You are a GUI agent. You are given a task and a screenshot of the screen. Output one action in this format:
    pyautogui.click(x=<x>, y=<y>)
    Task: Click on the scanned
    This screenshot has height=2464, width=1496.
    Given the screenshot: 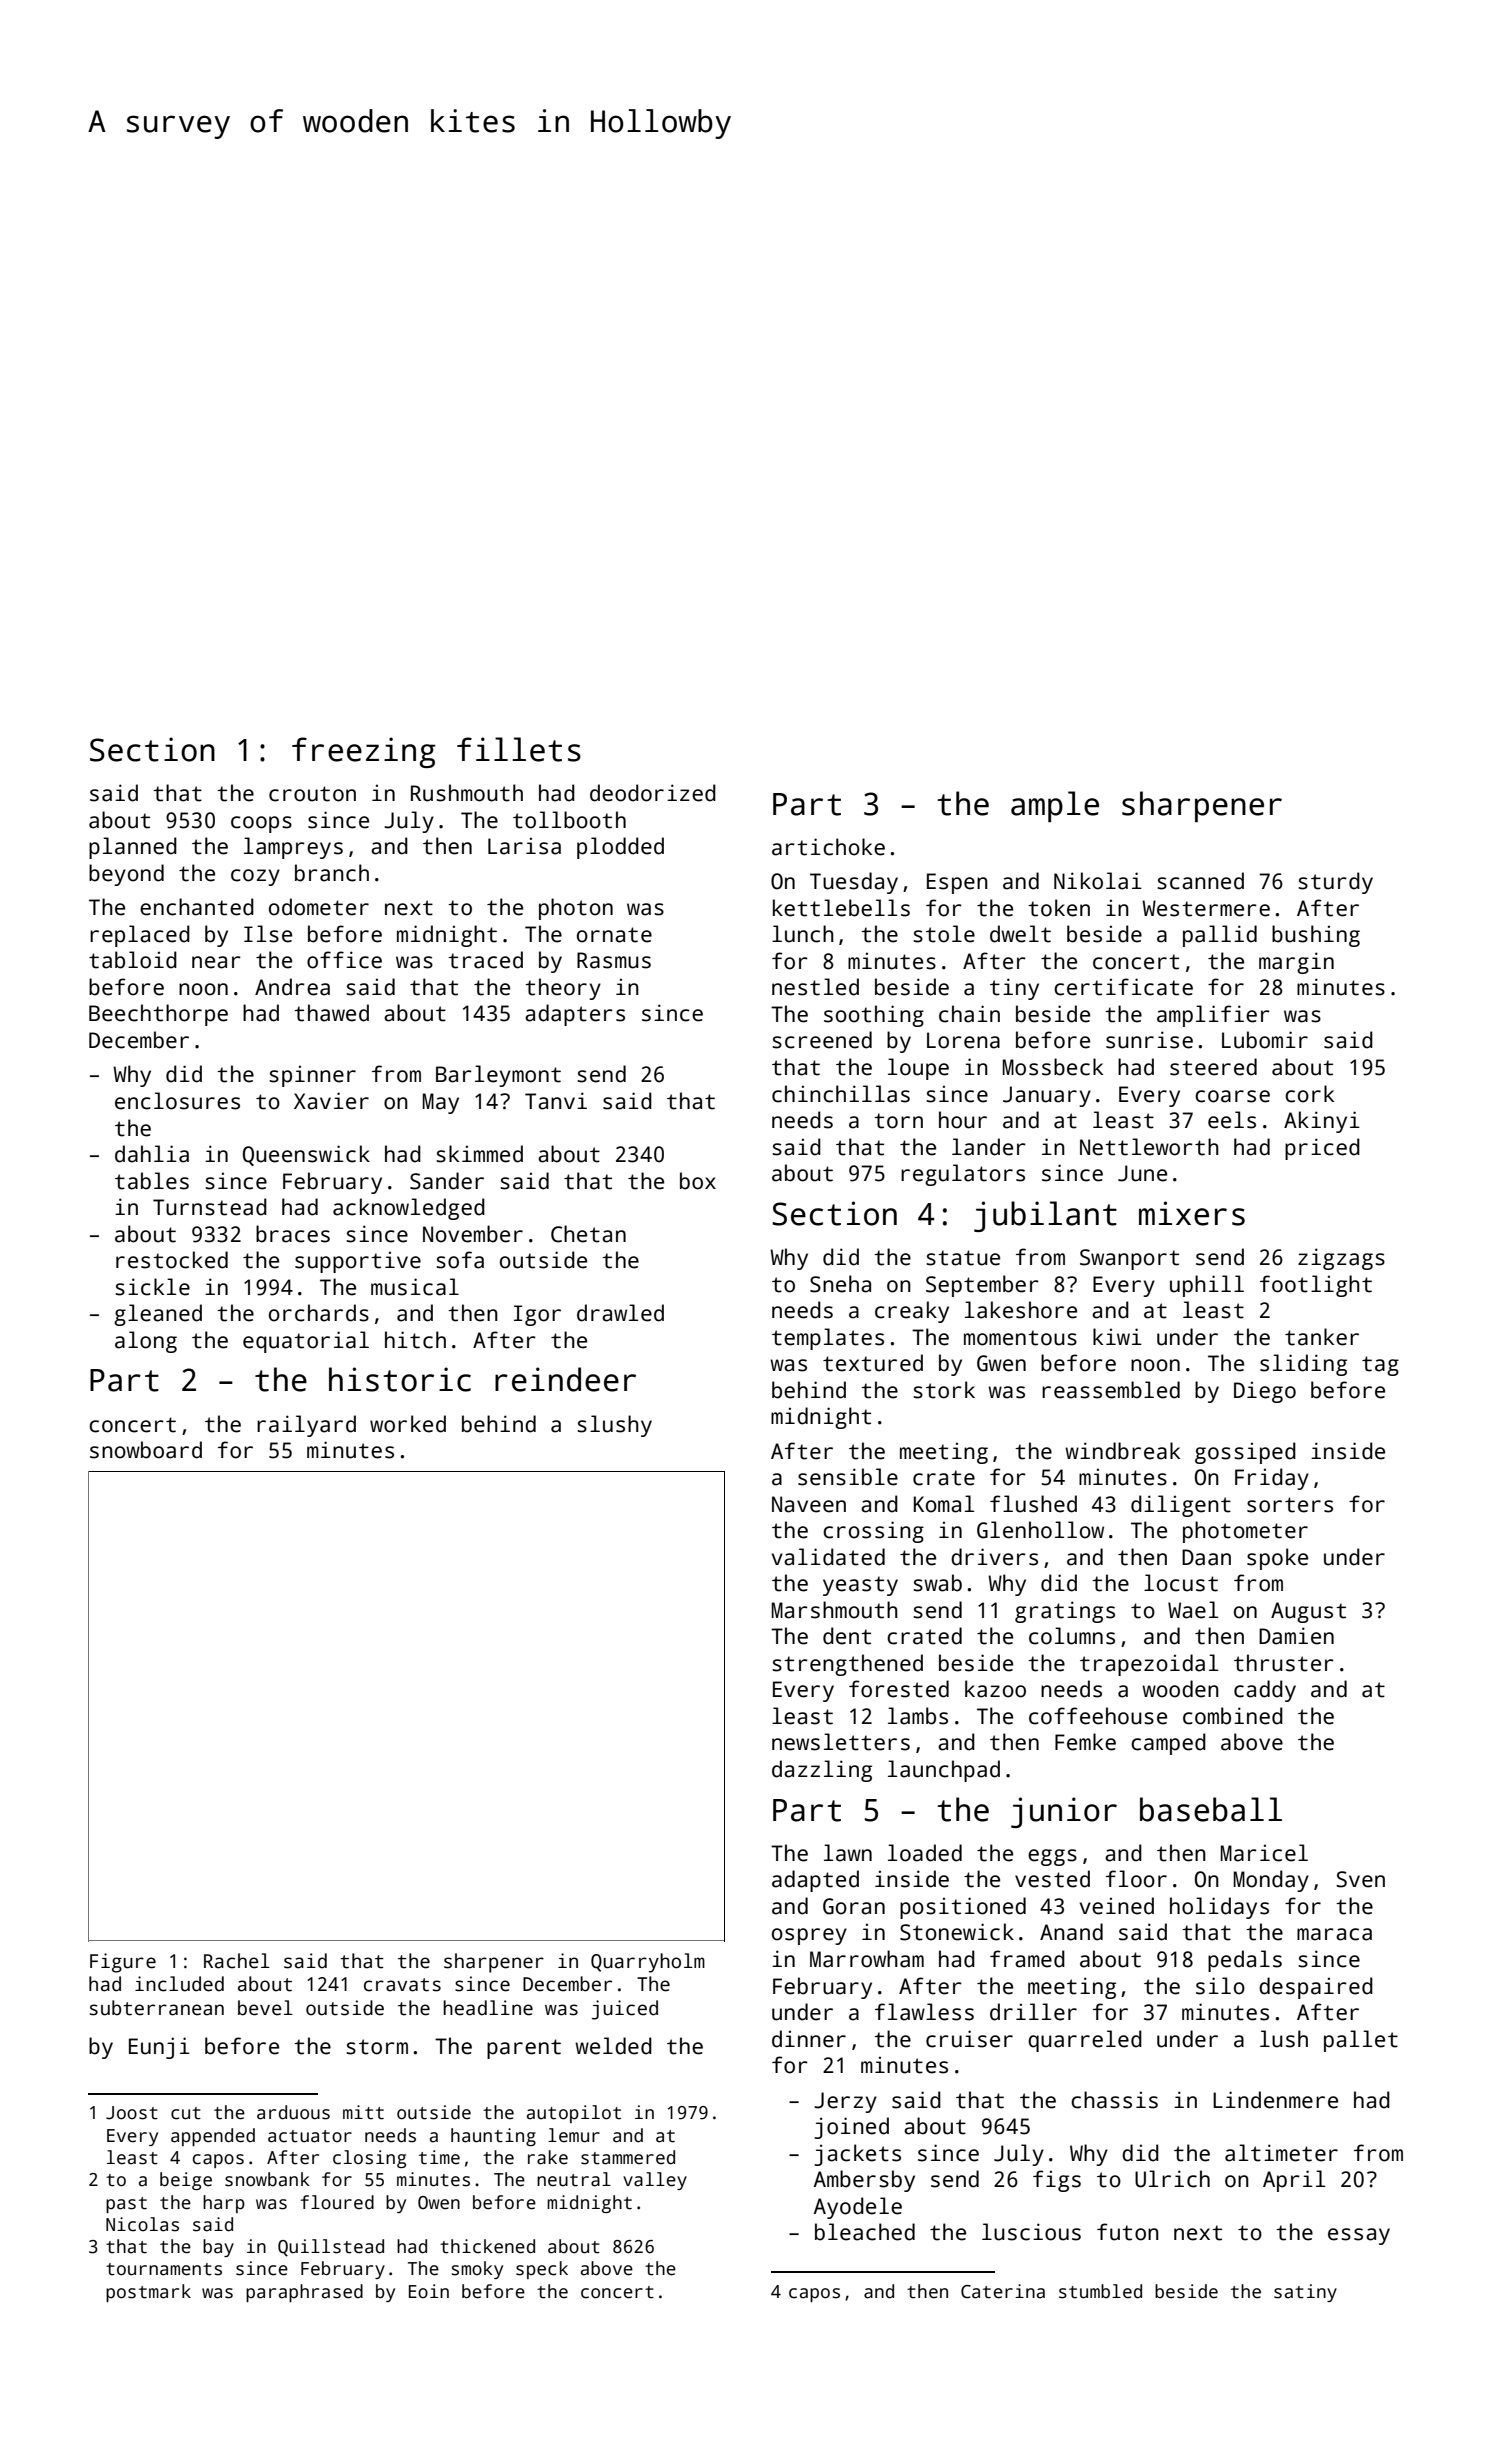 What is the action you would take?
    pyautogui.click(x=1200, y=881)
